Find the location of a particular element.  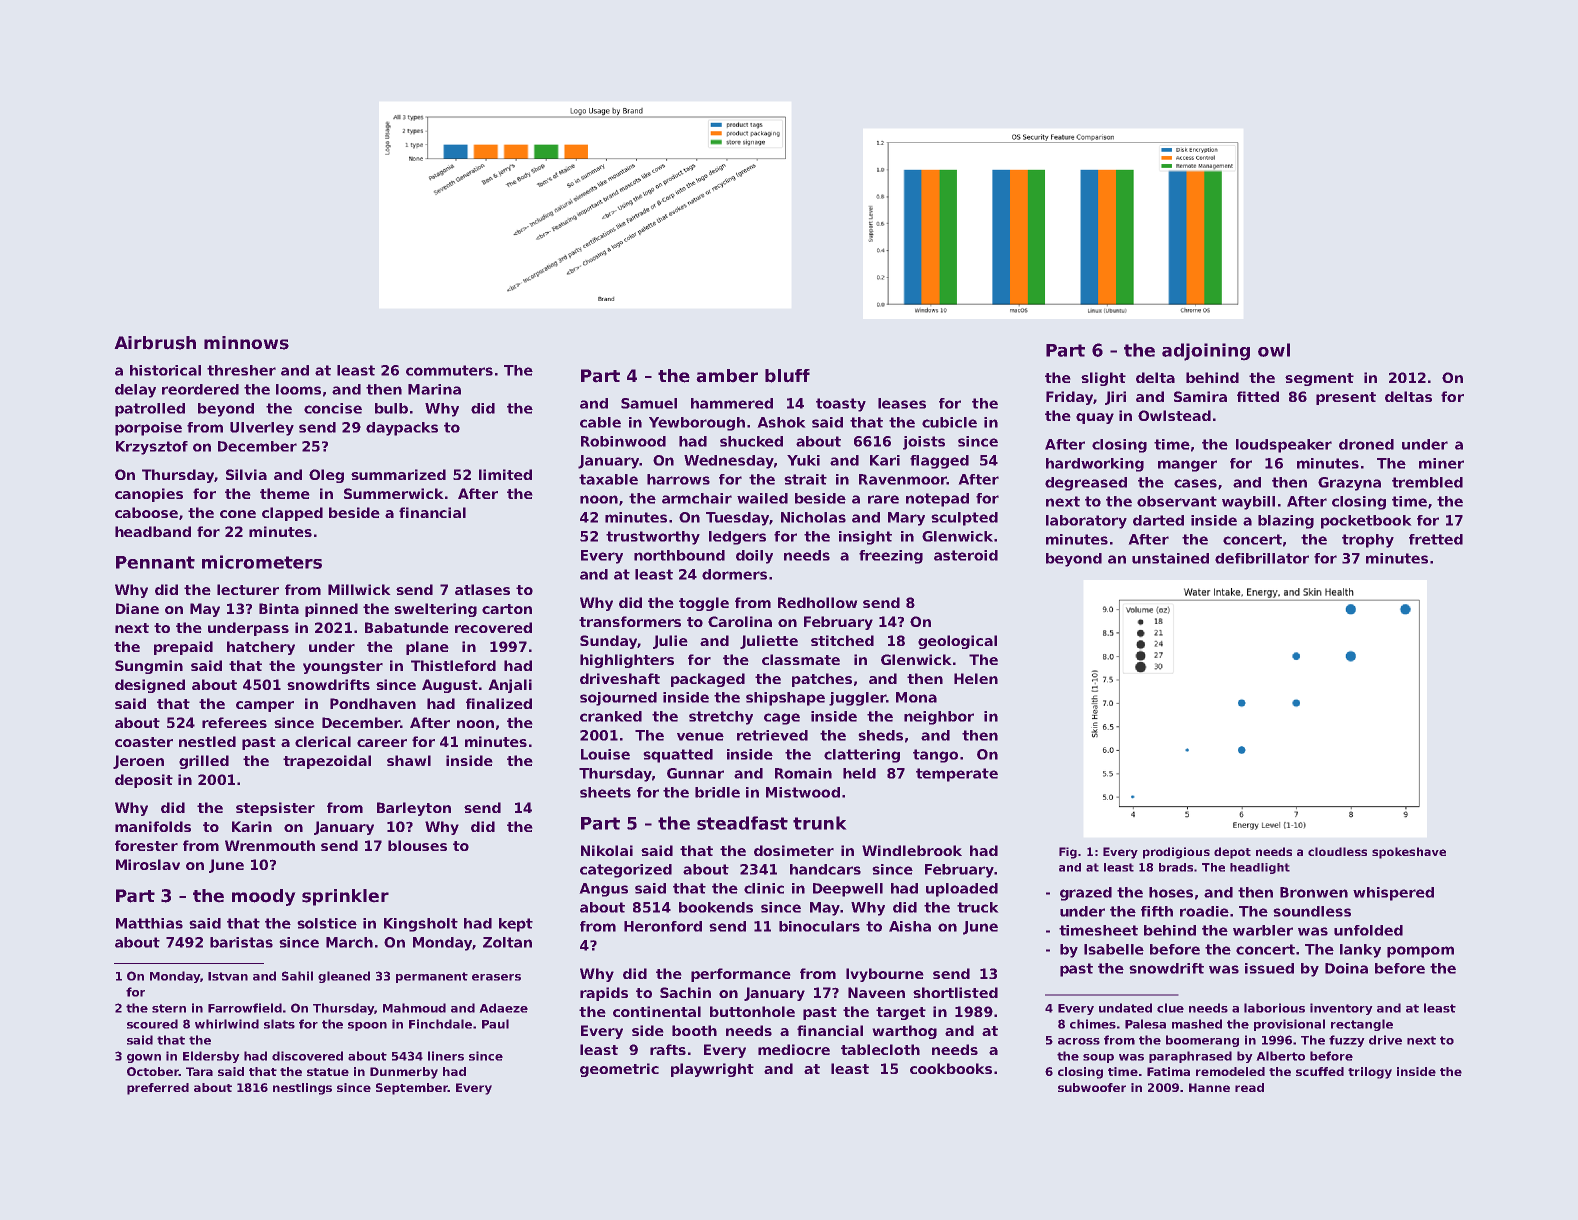

Owlstead is located at coordinates (1174, 415).
